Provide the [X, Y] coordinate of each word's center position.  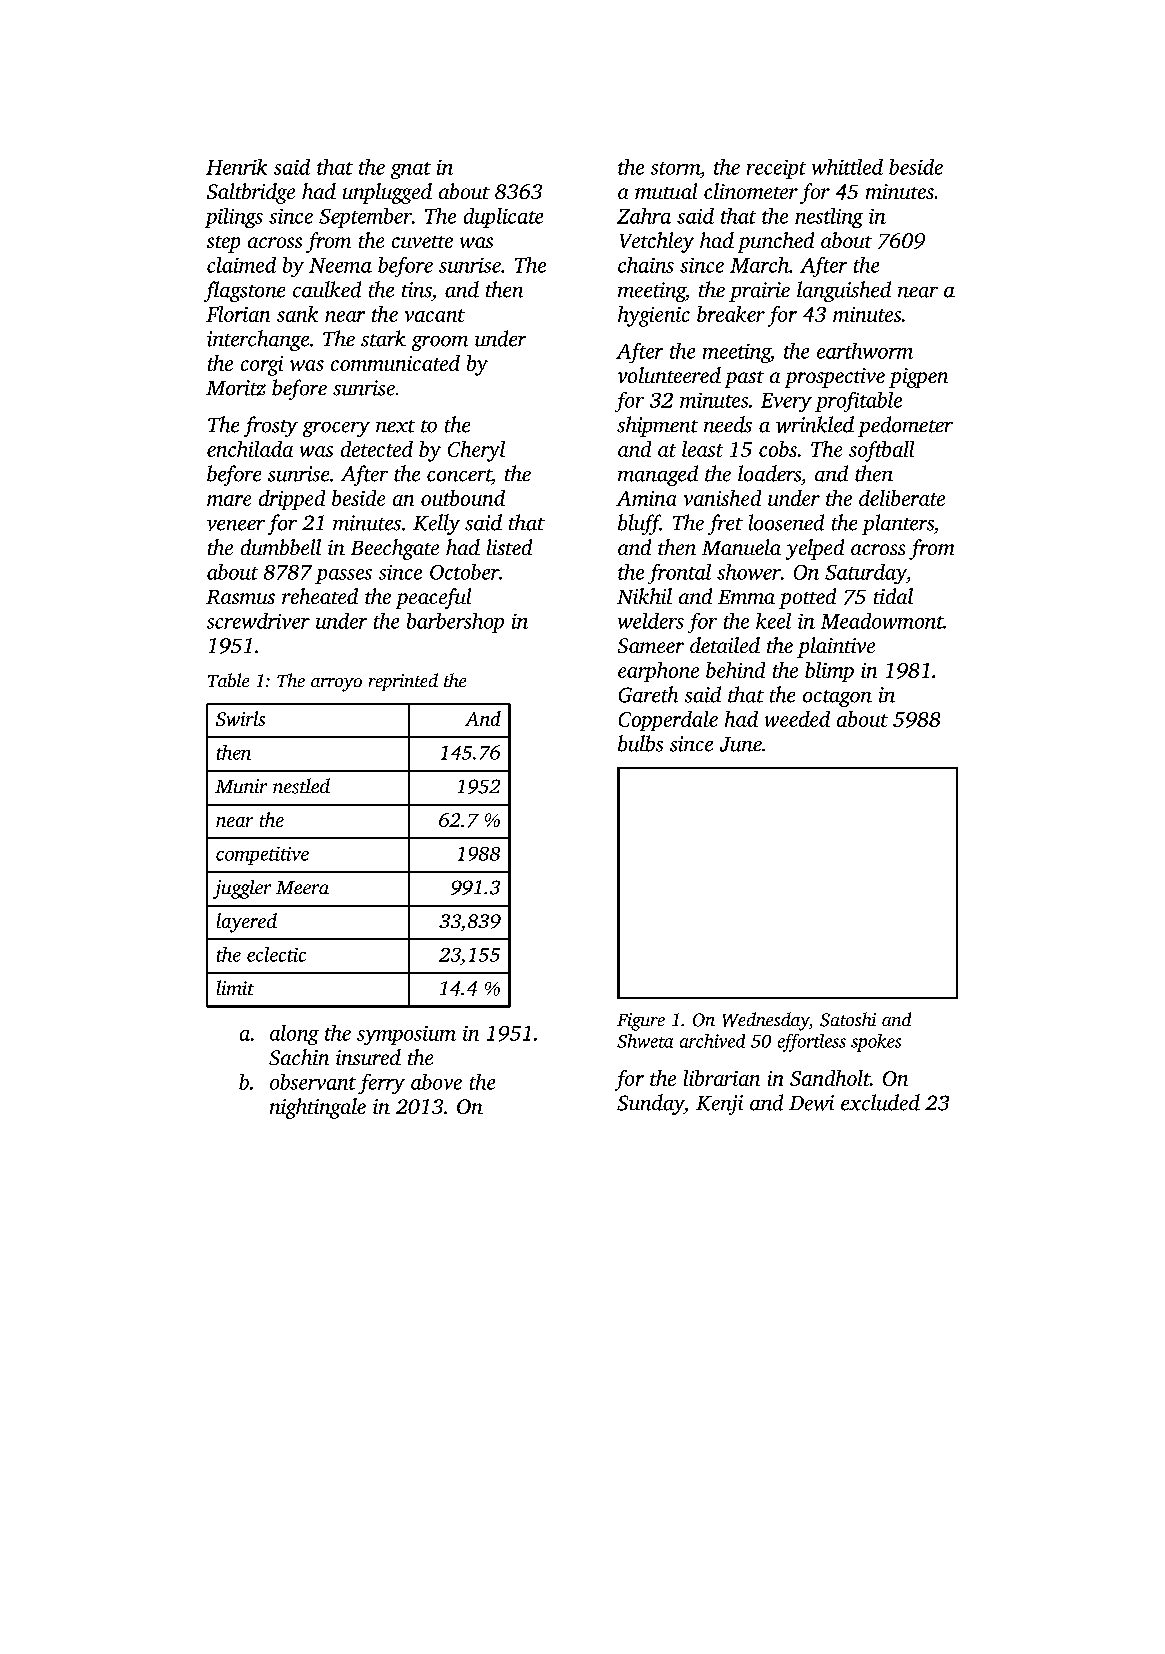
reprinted [403, 682]
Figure [641, 1022]
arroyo [336, 685]
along [294, 1035]
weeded [797, 719]
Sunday [650, 1104]
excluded [880, 1102]
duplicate [503, 218]
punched [776, 242]
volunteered [669, 375]
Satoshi [848, 1019]
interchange [258, 340]
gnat [411, 170]
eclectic [276, 954]
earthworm [865, 351]
